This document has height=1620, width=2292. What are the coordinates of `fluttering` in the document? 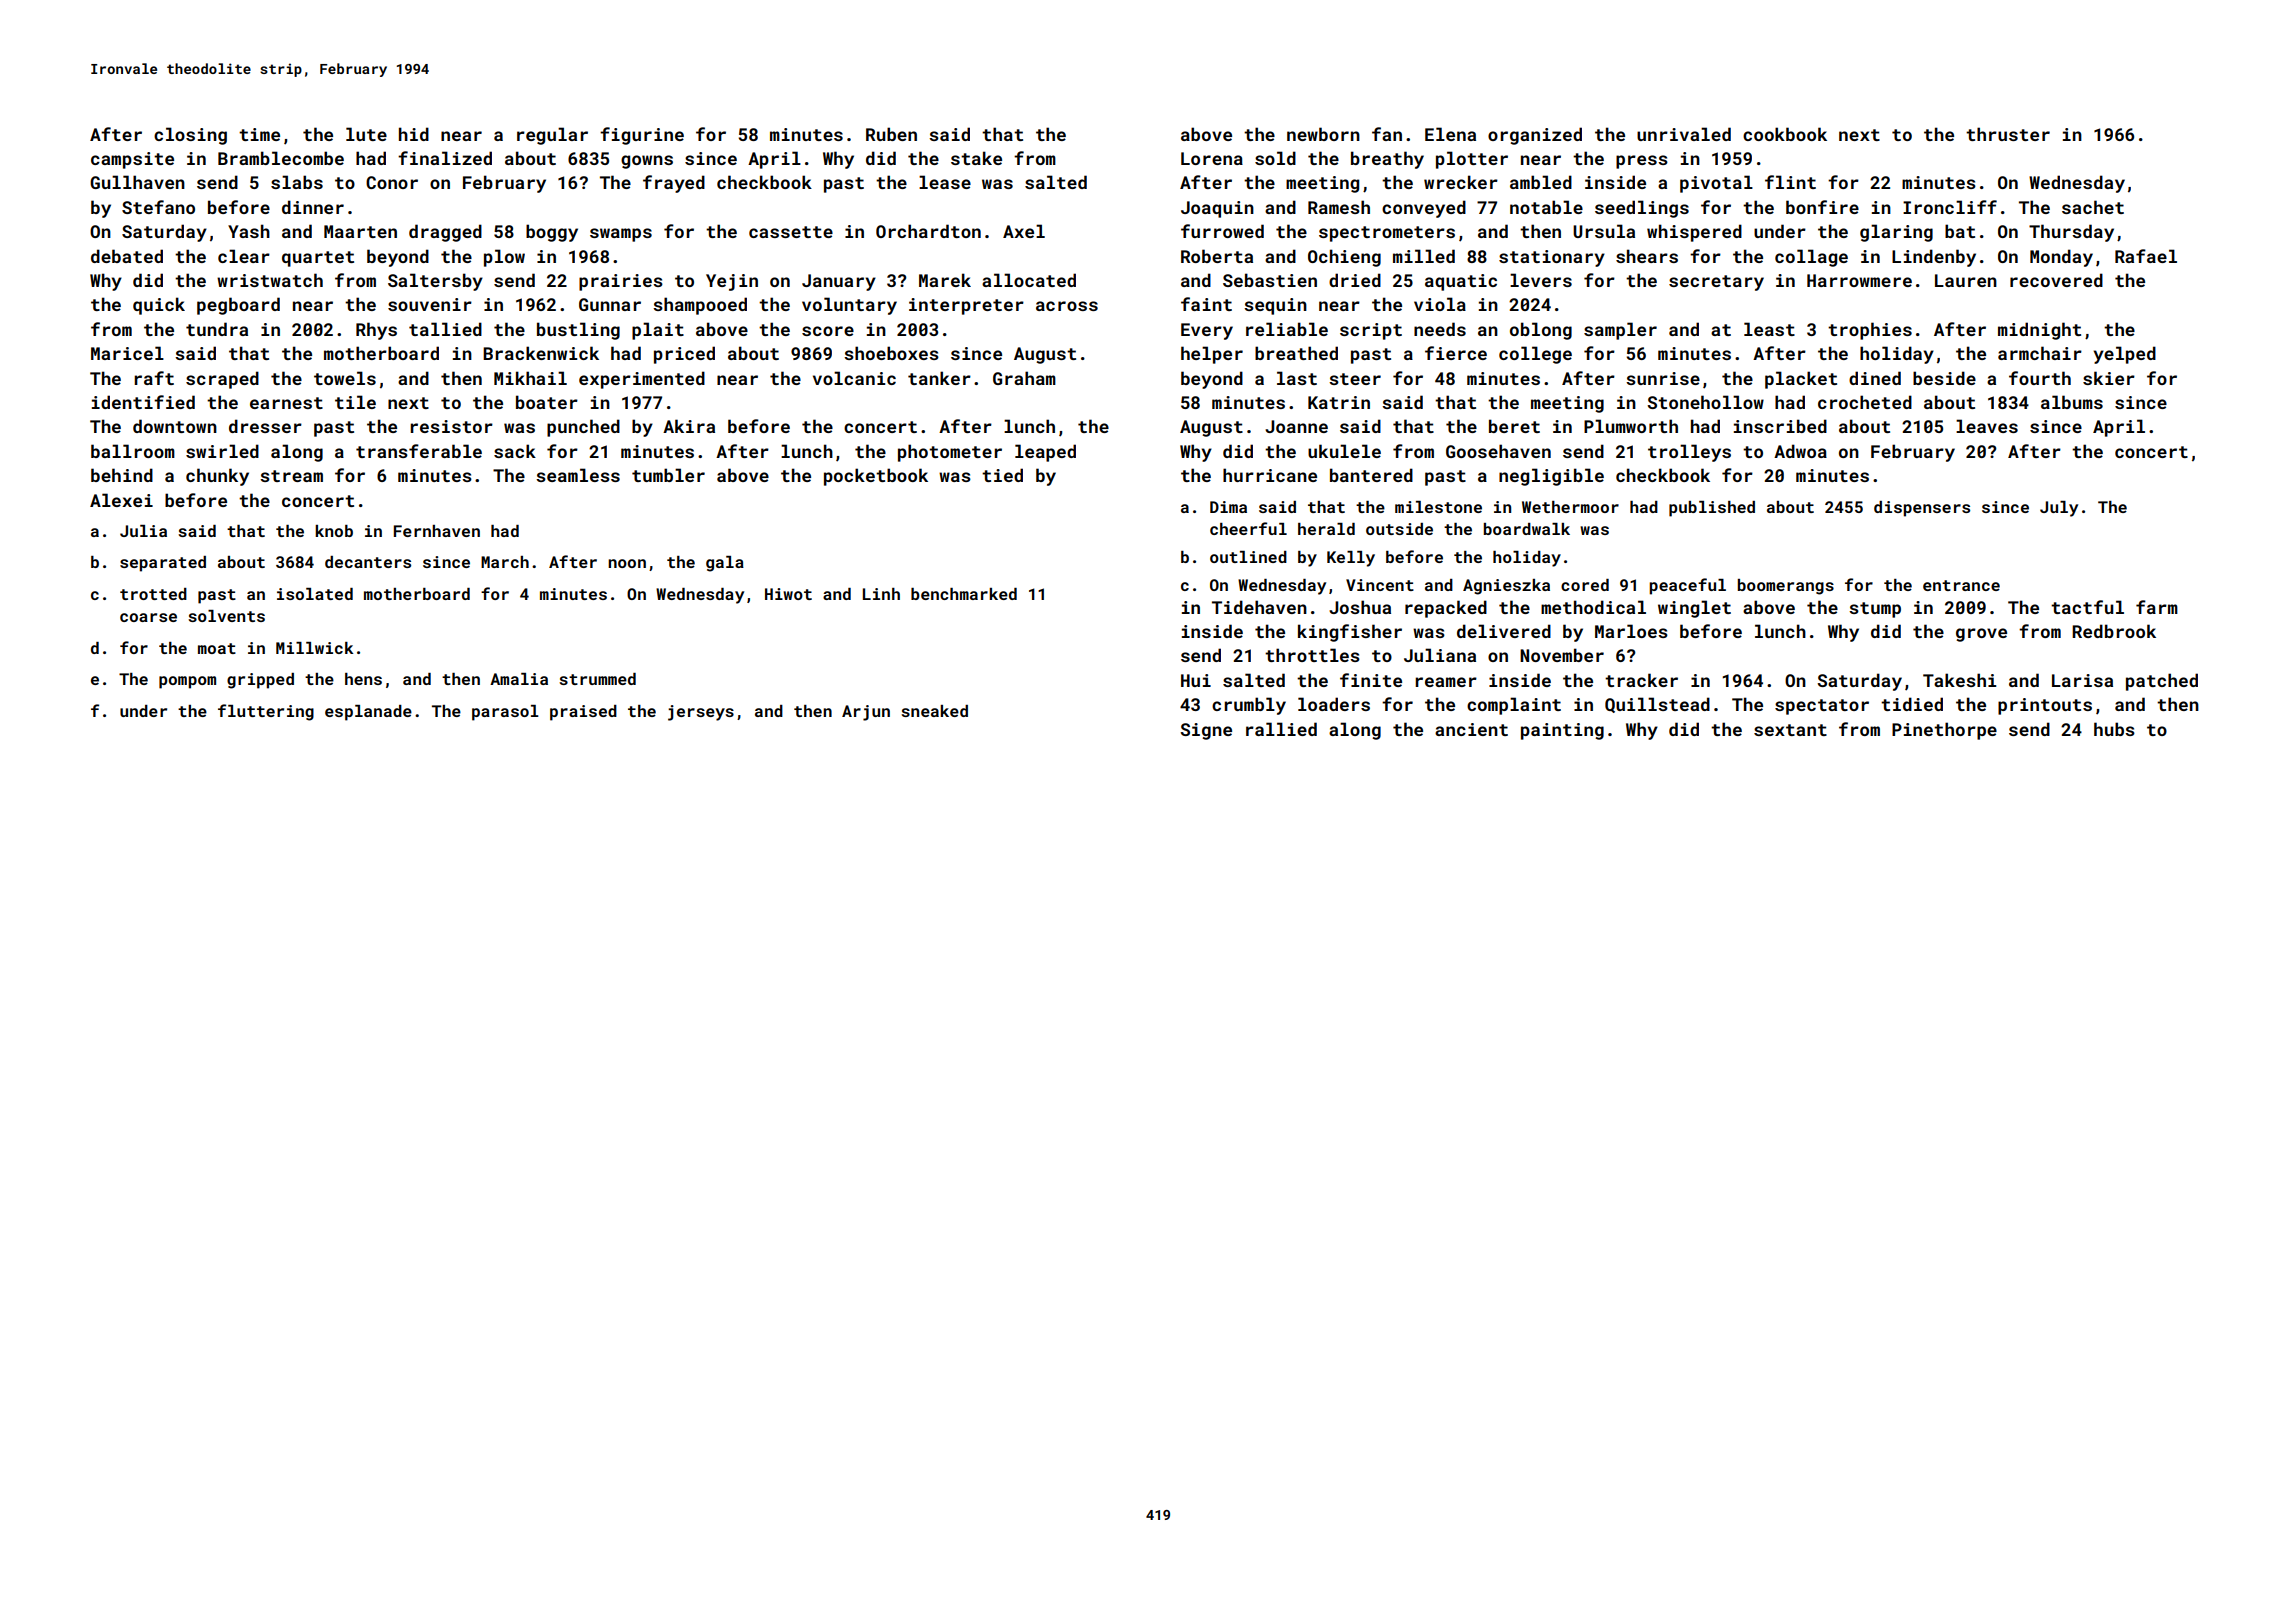 It's located at (266, 712).
